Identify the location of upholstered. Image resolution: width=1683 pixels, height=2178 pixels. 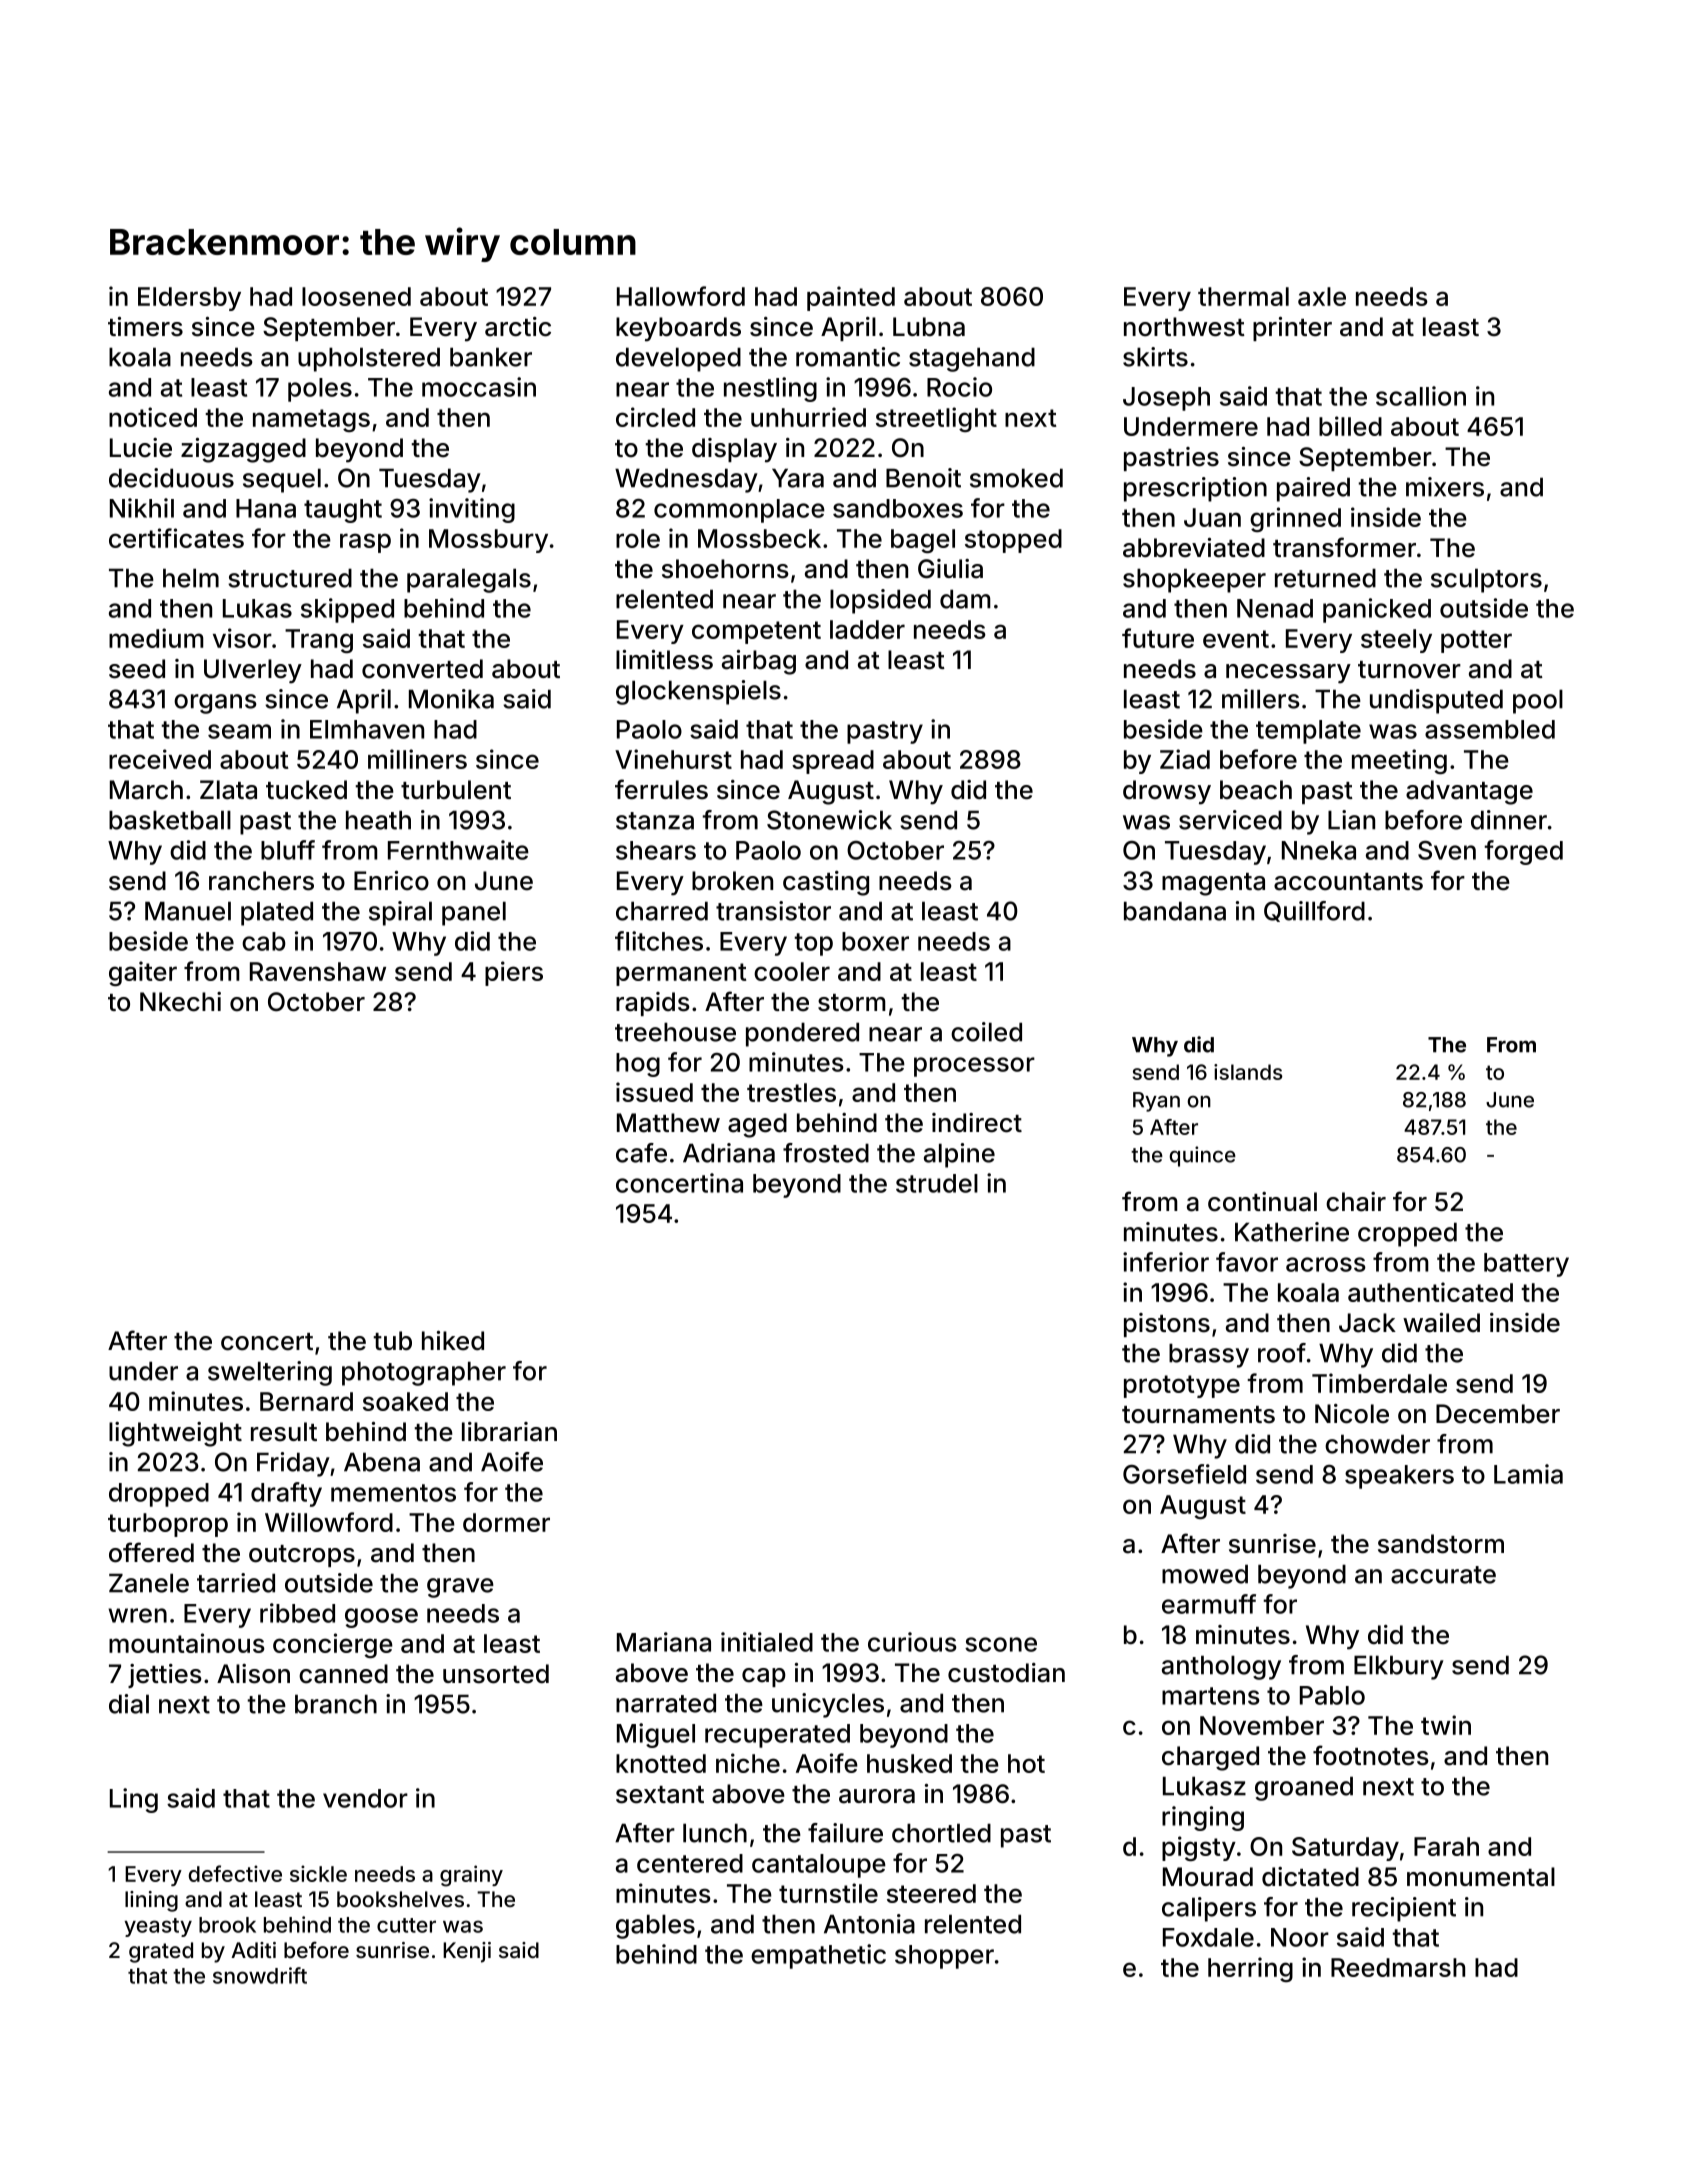
(369, 359).
